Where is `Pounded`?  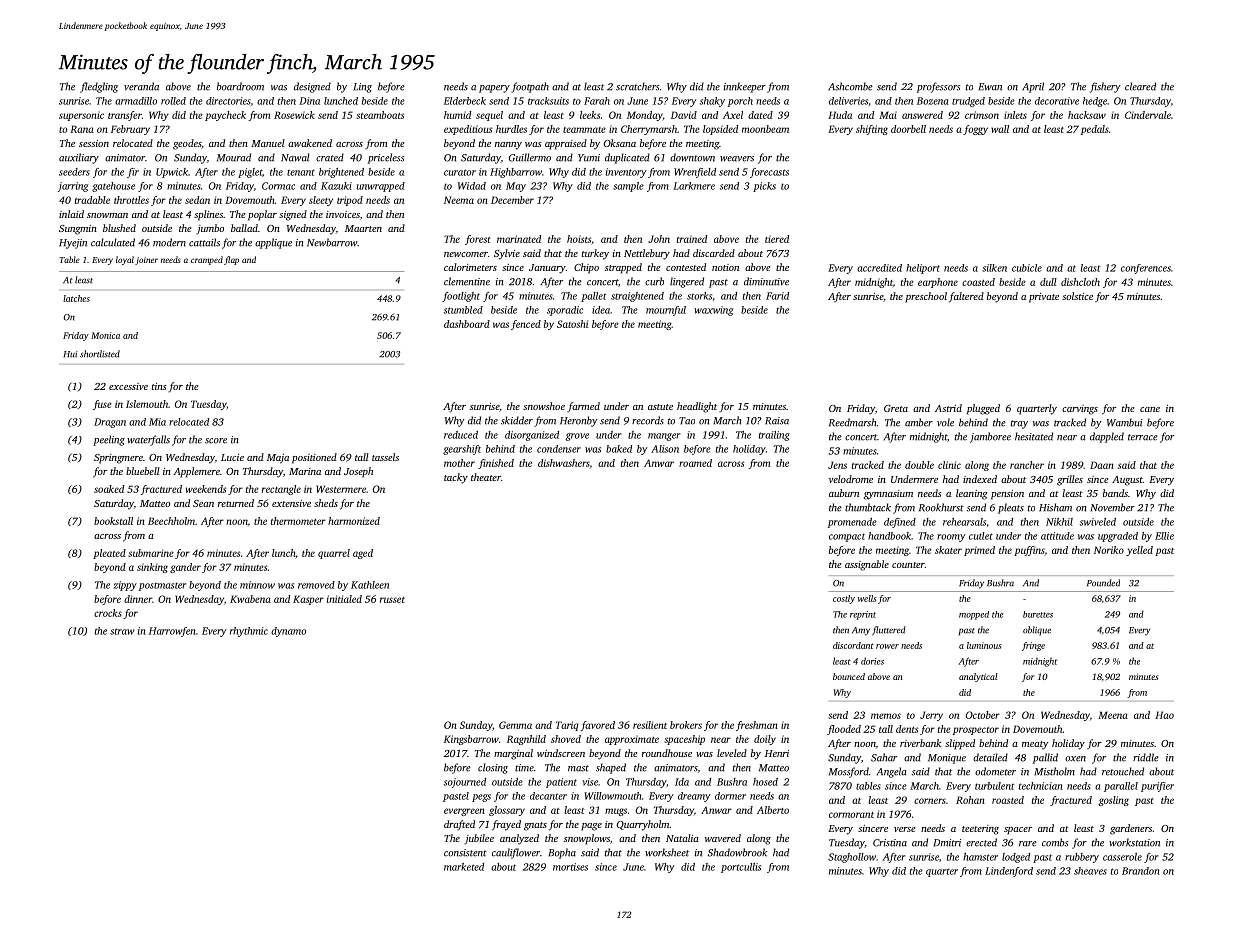 Pounded is located at coordinates (1103, 583).
